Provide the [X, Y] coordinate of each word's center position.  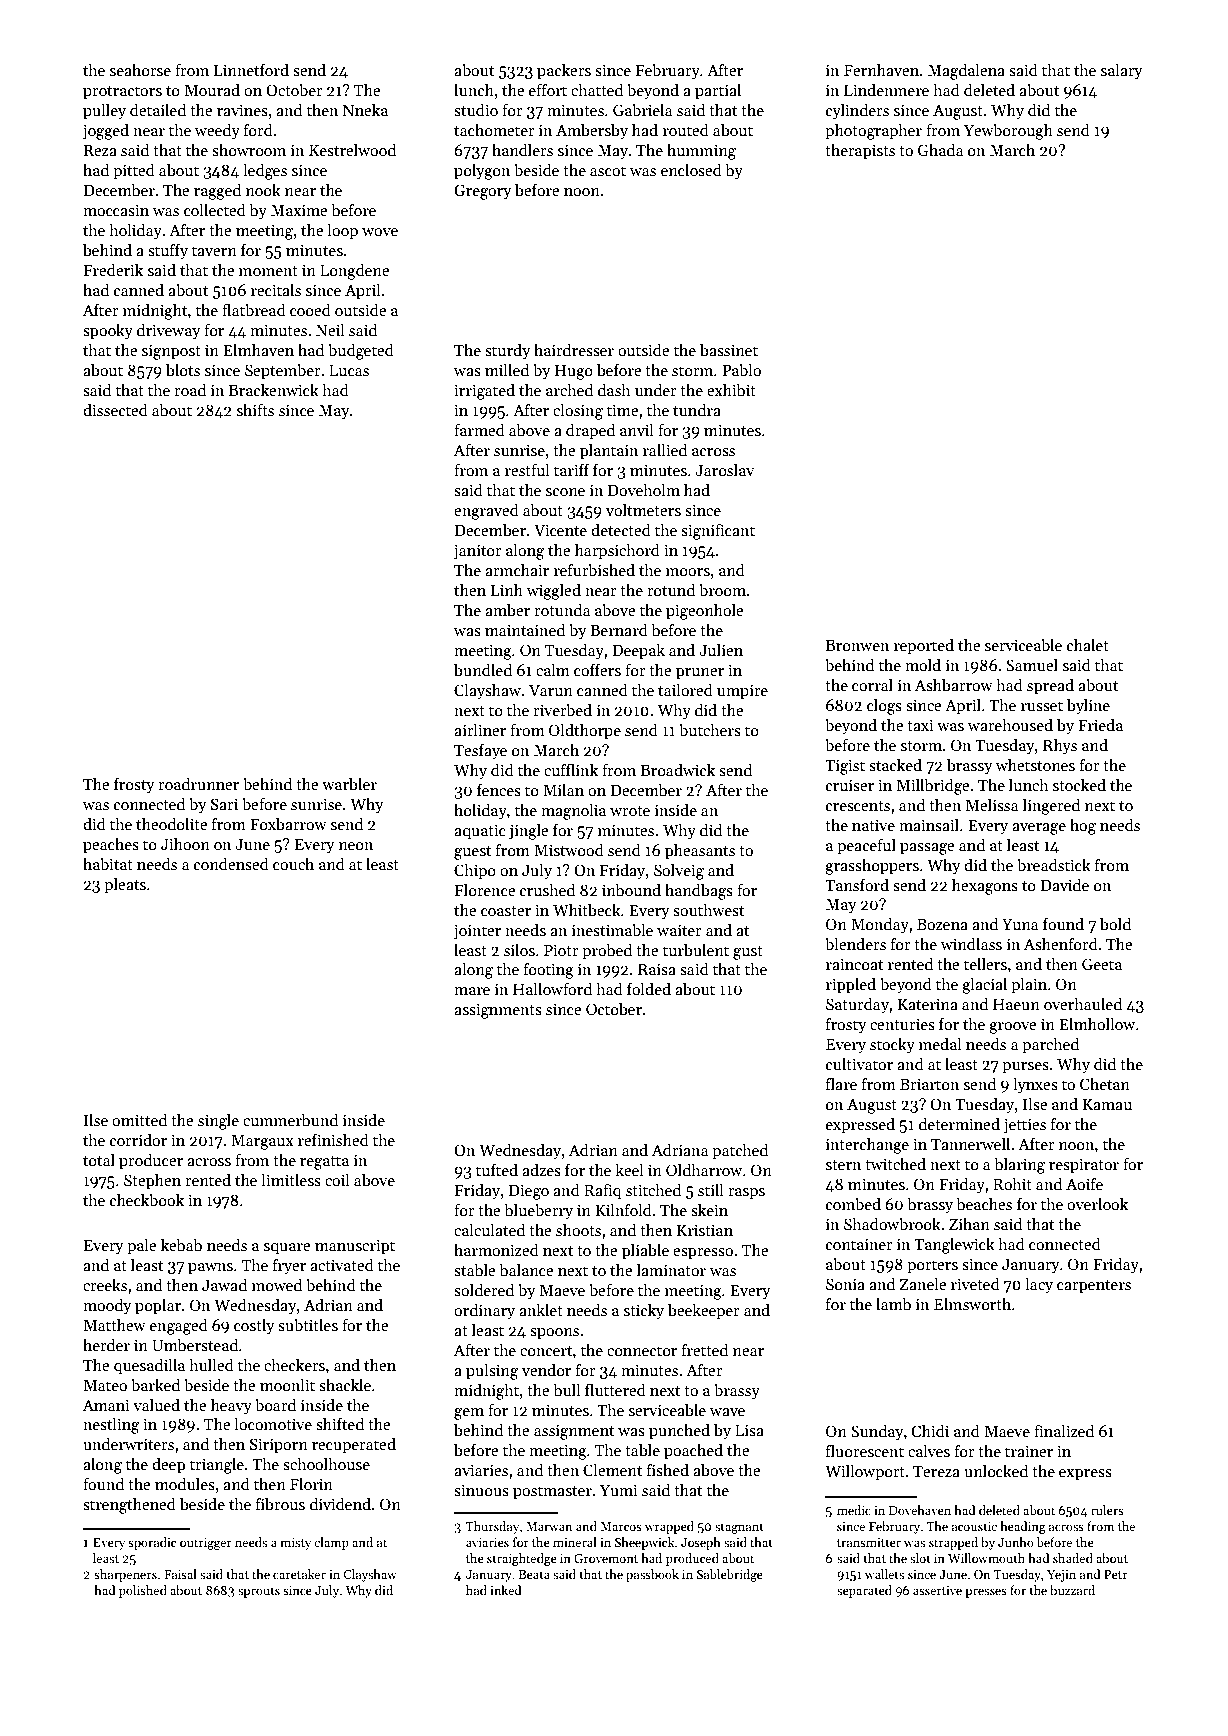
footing [549, 971]
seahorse [140, 69]
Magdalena [966, 71]
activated [342, 1264]
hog [1083, 826]
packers [564, 71]
